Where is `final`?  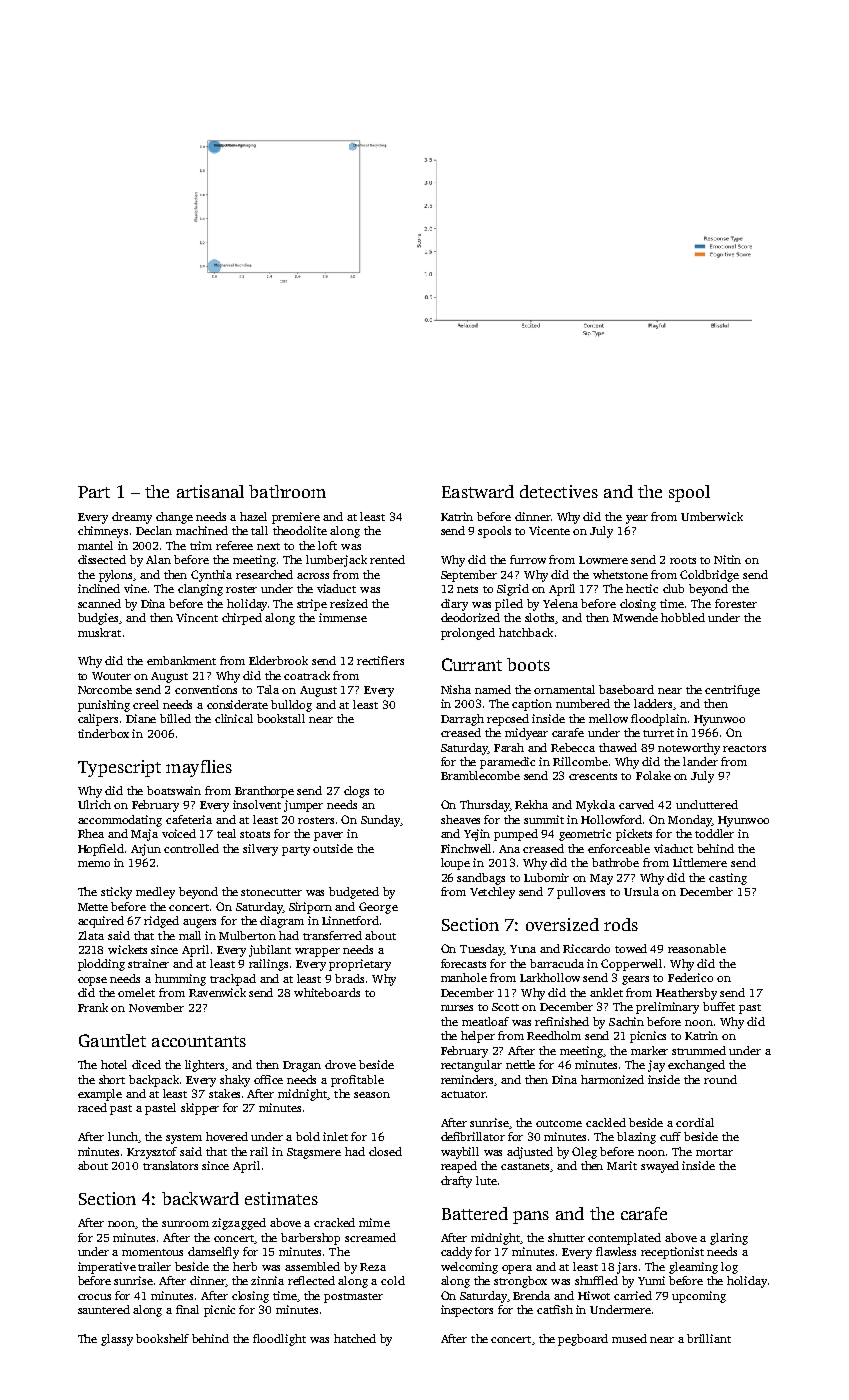
final is located at coordinates (187, 1309).
